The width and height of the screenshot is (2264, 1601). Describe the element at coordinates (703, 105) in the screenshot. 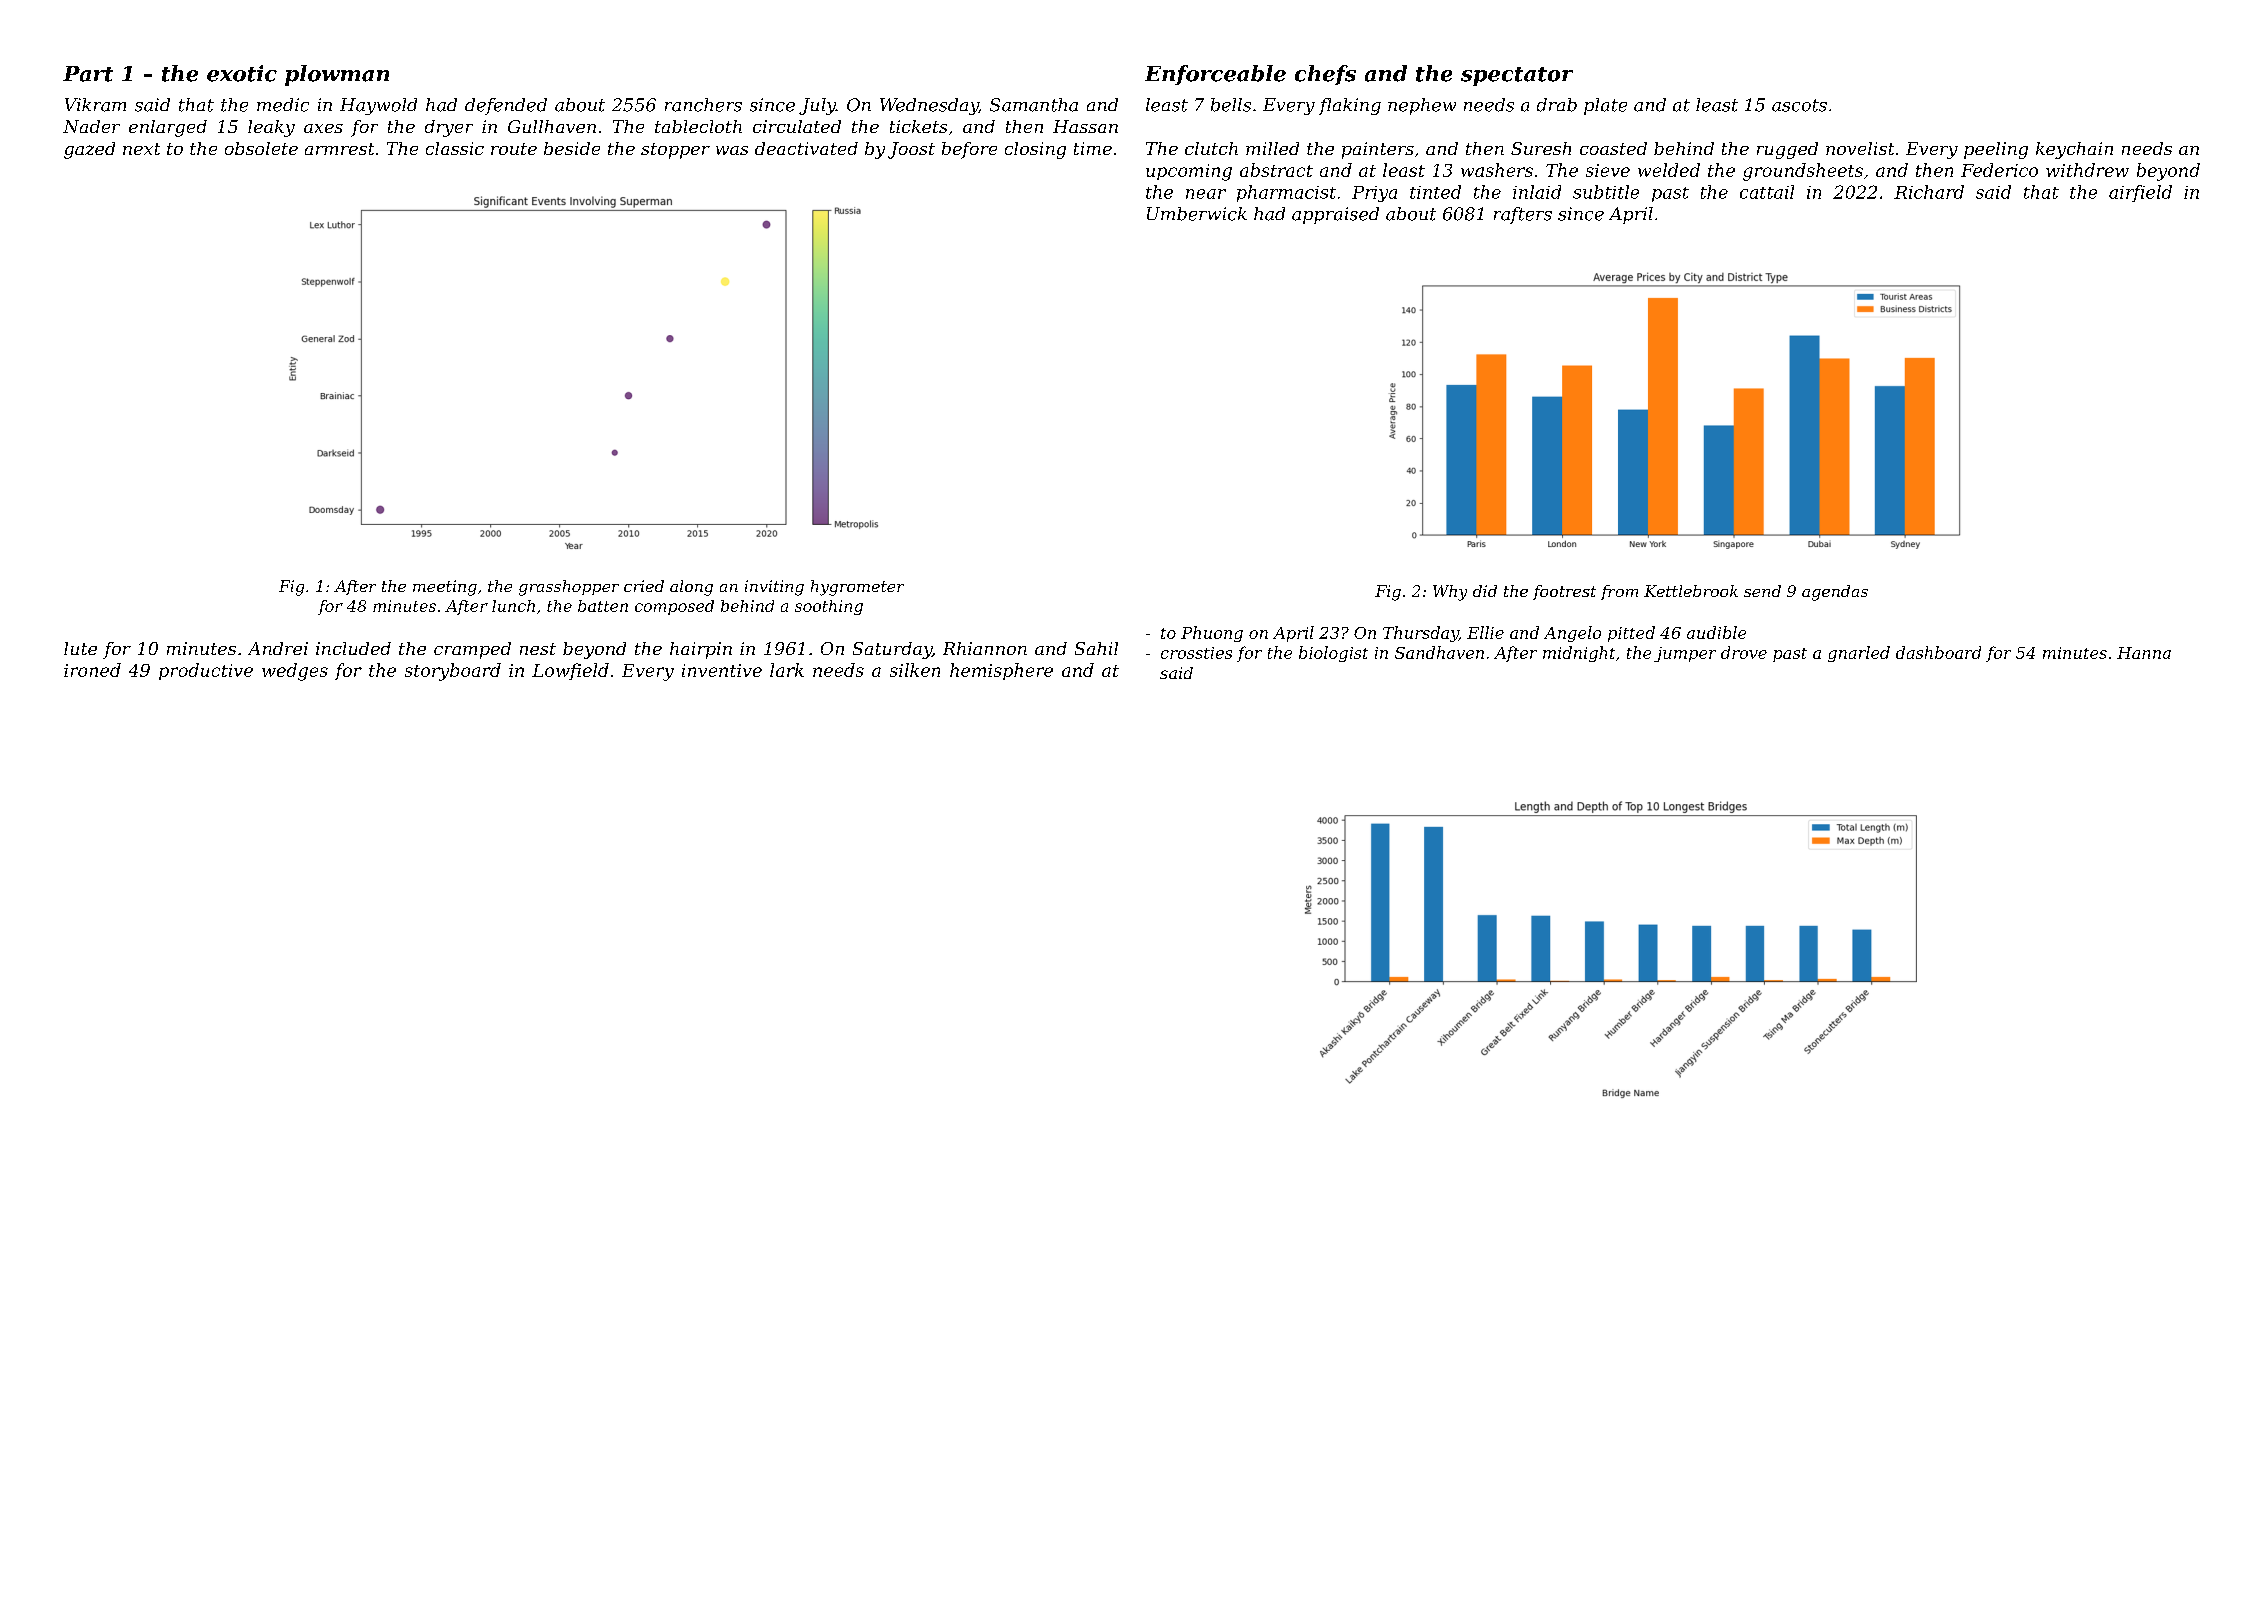

I see `ranchers` at that location.
